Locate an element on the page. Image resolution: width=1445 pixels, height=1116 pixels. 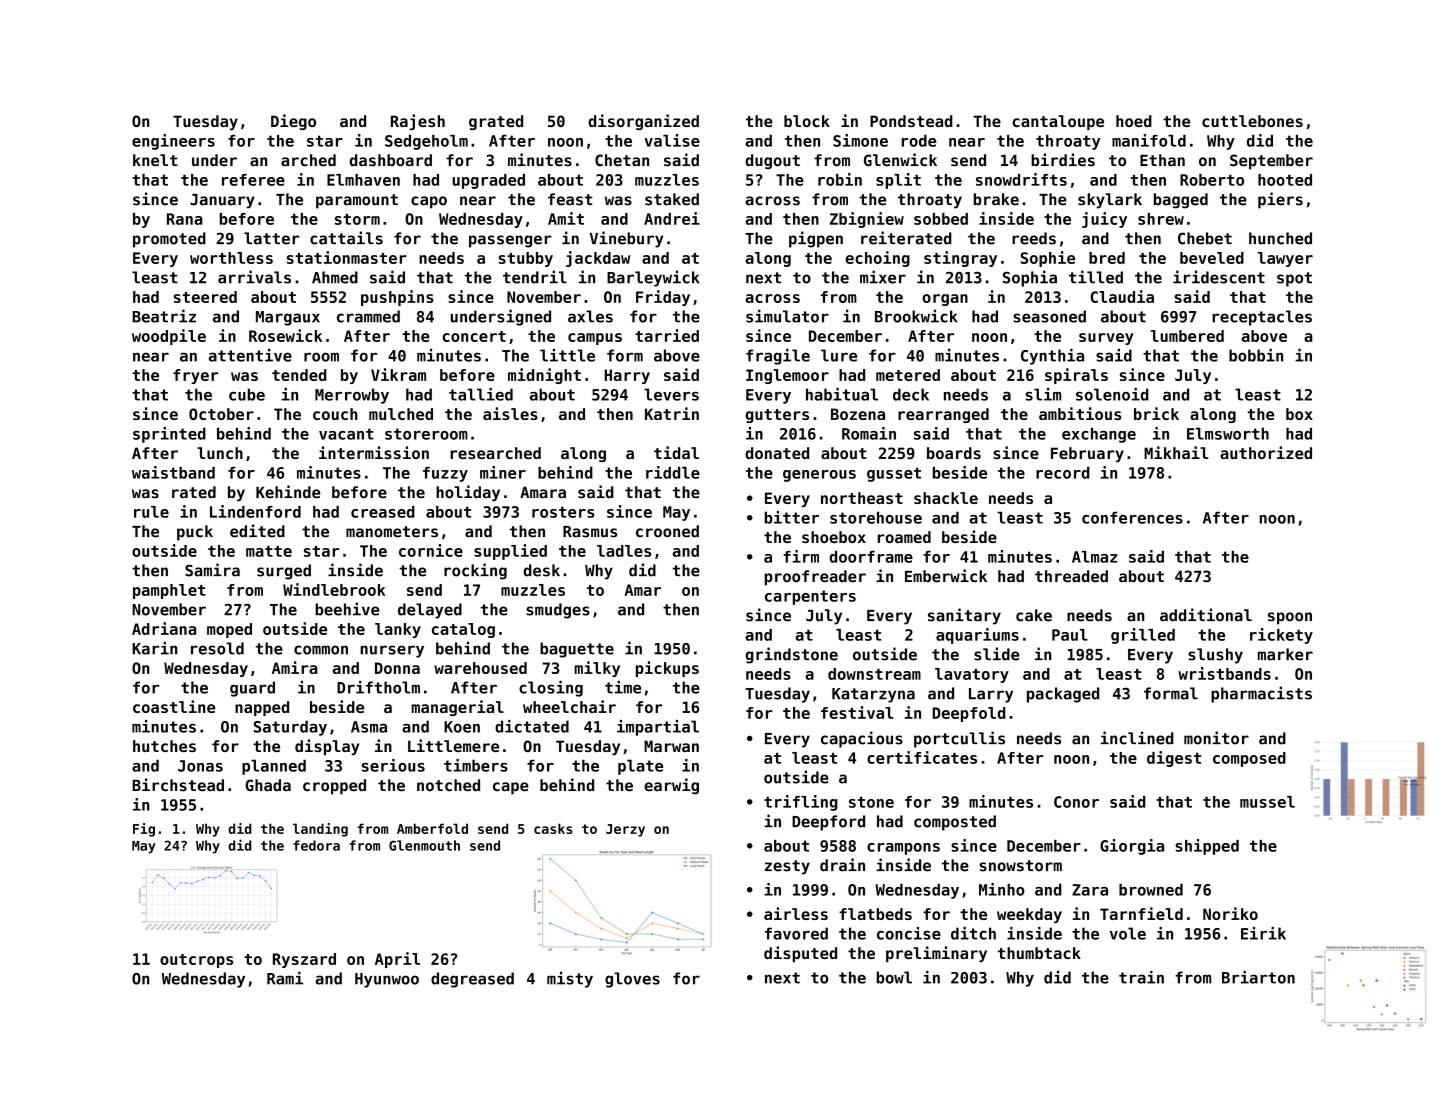
gloves is located at coordinates (632, 980).
